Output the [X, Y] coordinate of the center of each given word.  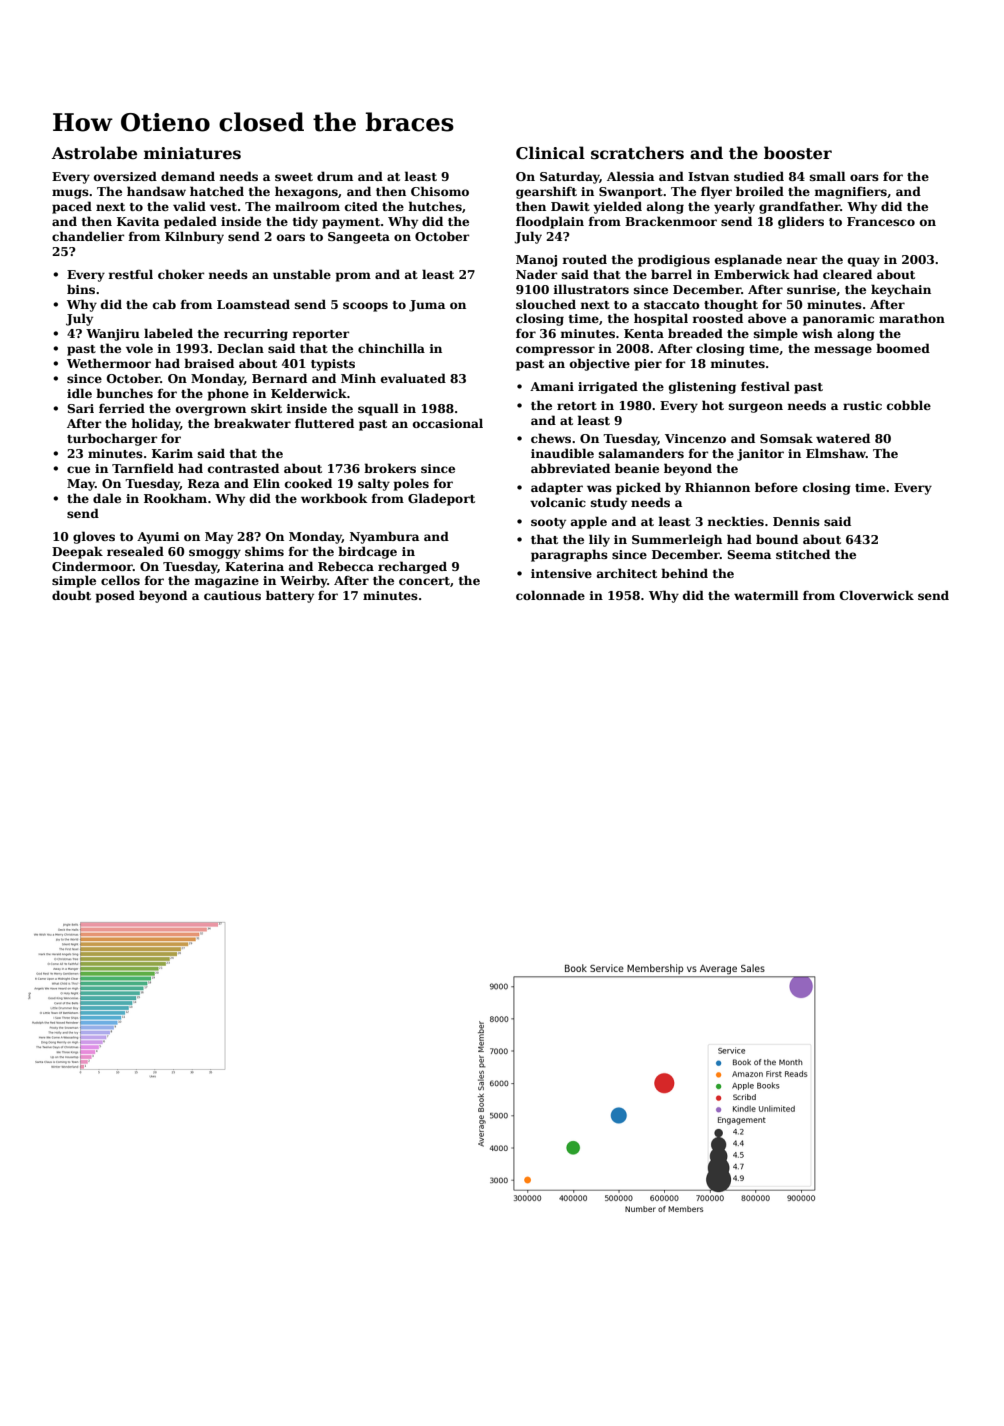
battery [290, 596]
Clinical [550, 153]
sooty [548, 523]
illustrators [591, 289]
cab [164, 304]
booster [798, 153]
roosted [717, 318]
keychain [901, 290]
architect [627, 573]
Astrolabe [94, 153]
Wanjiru [113, 335]
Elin [266, 483]
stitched [803, 554]
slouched [546, 304]
